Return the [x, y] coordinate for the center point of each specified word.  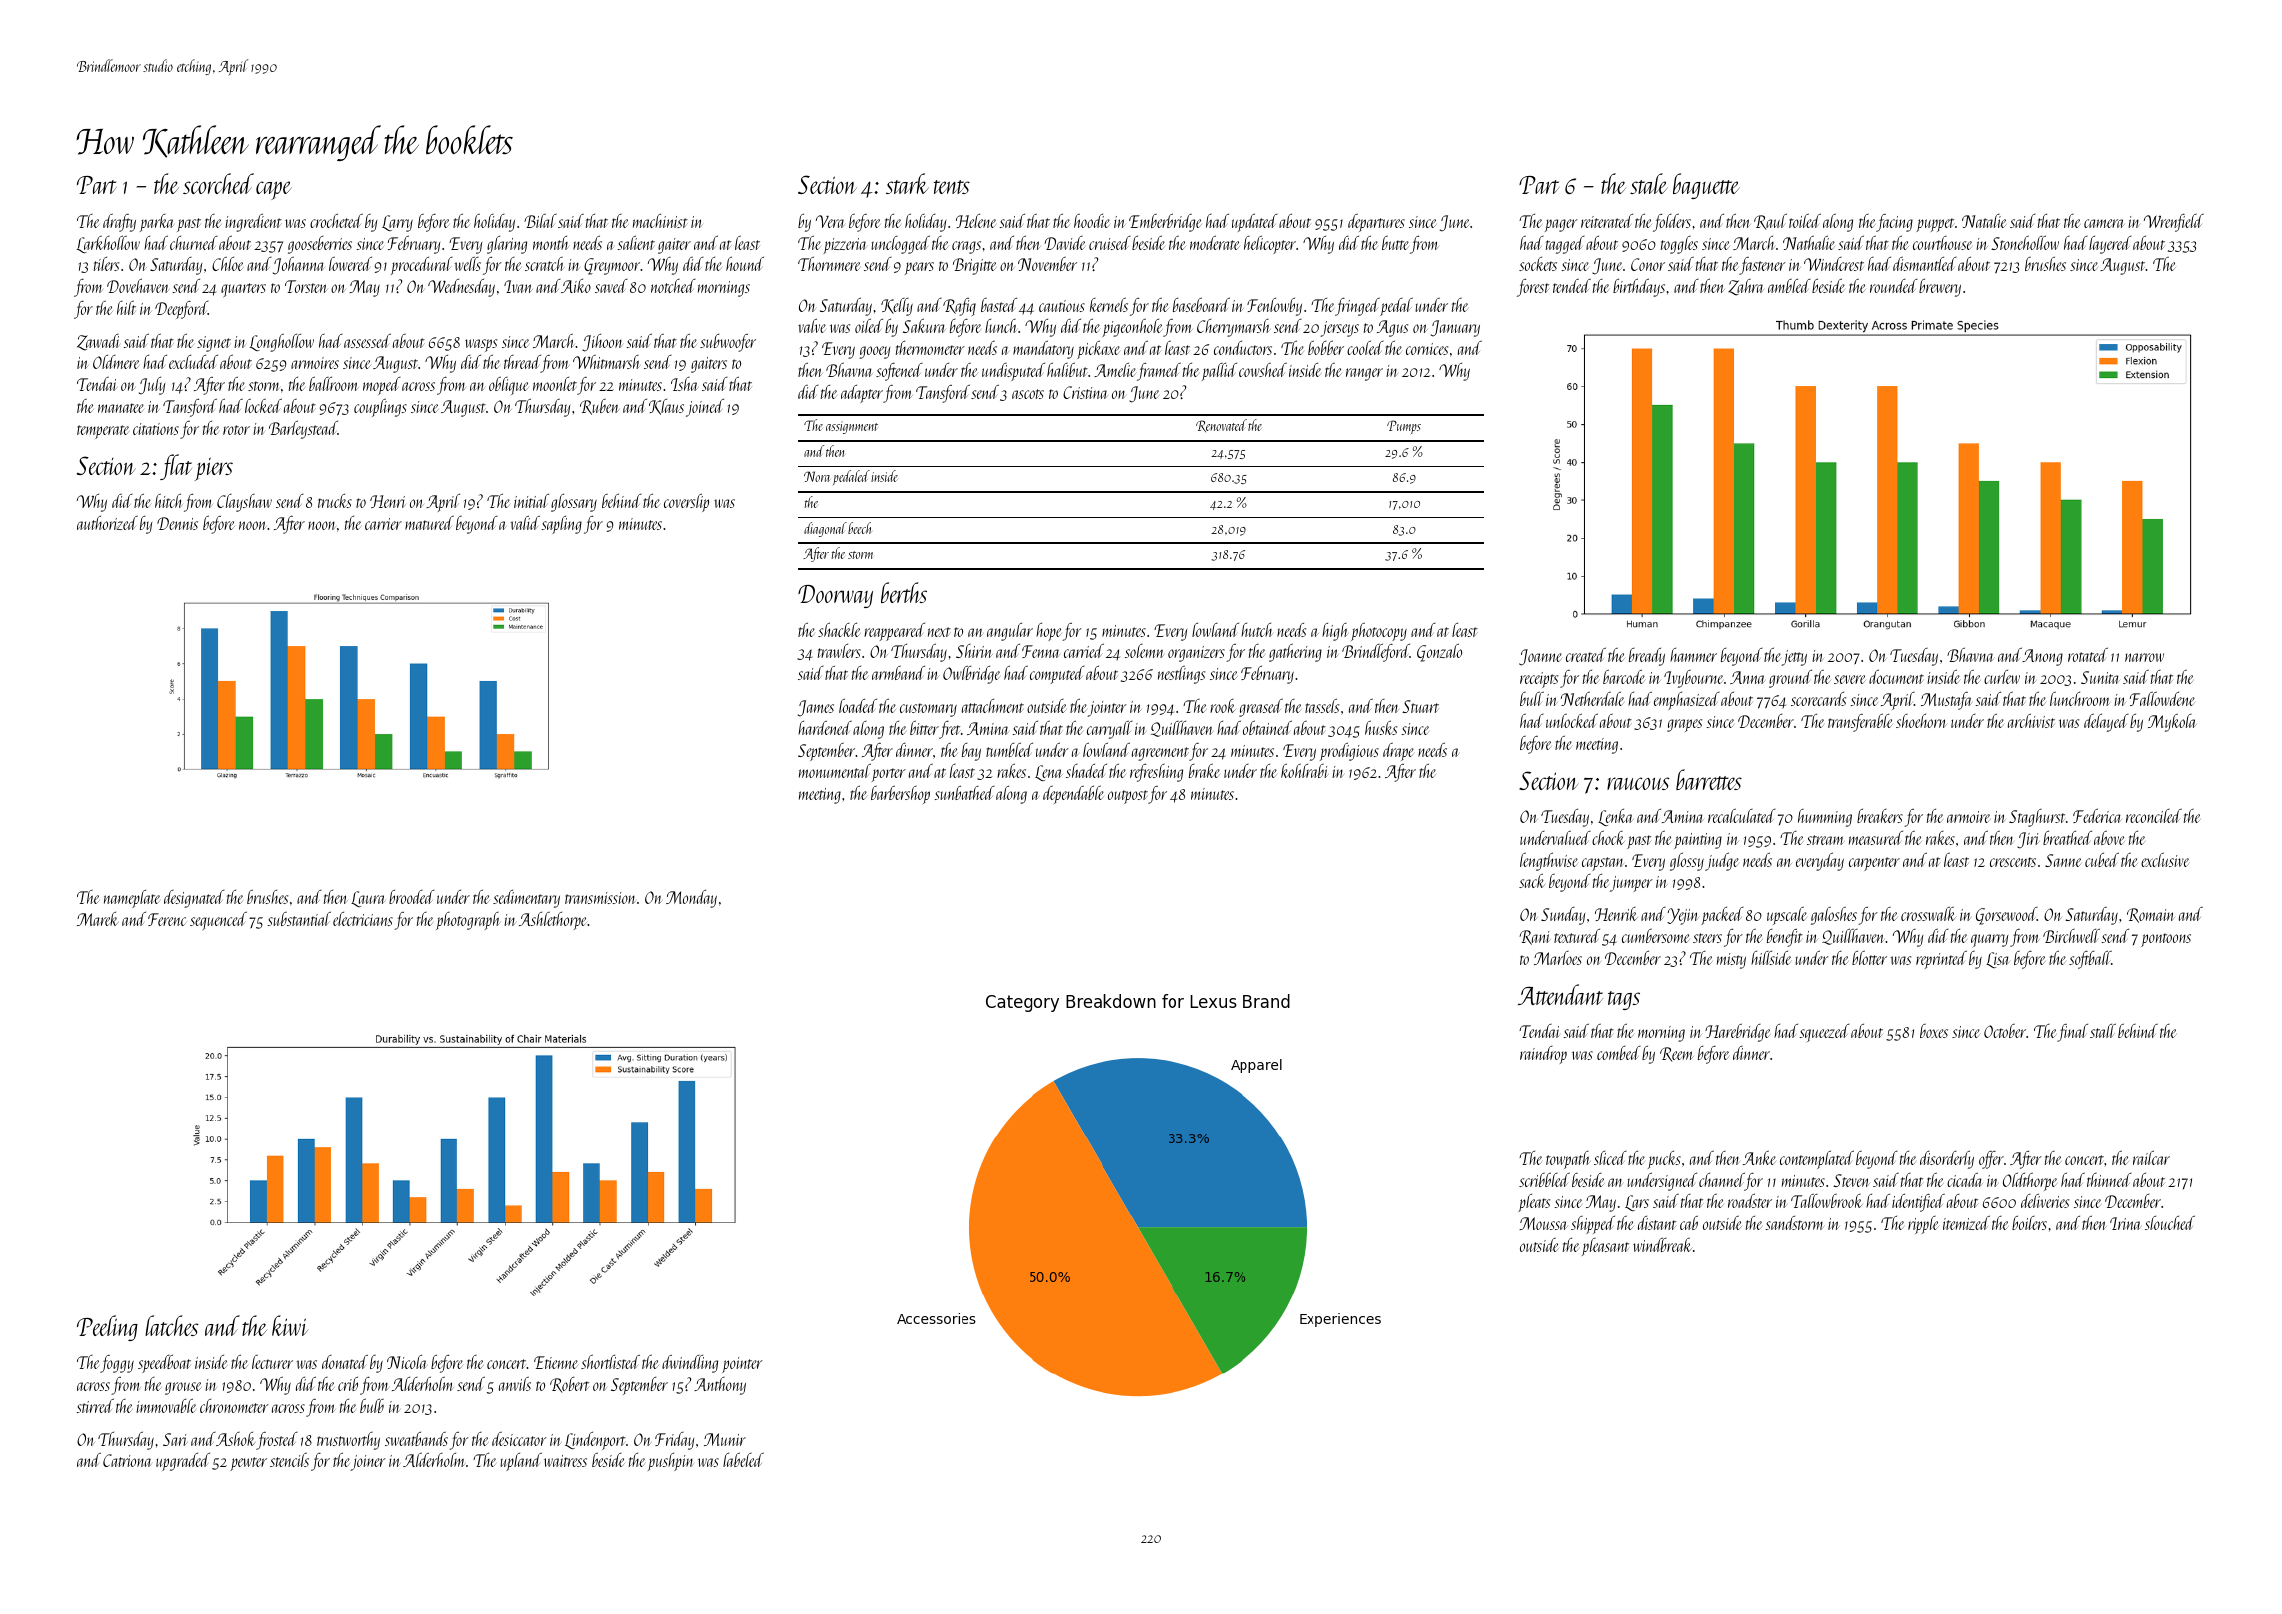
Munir [725, 1439]
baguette [1706, 186]
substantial [299, 919]
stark [907, 183]
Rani [1534, 937]
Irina [2125, 1223]
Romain [2151, 915]
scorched [218, 183]
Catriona [127, 1460]
